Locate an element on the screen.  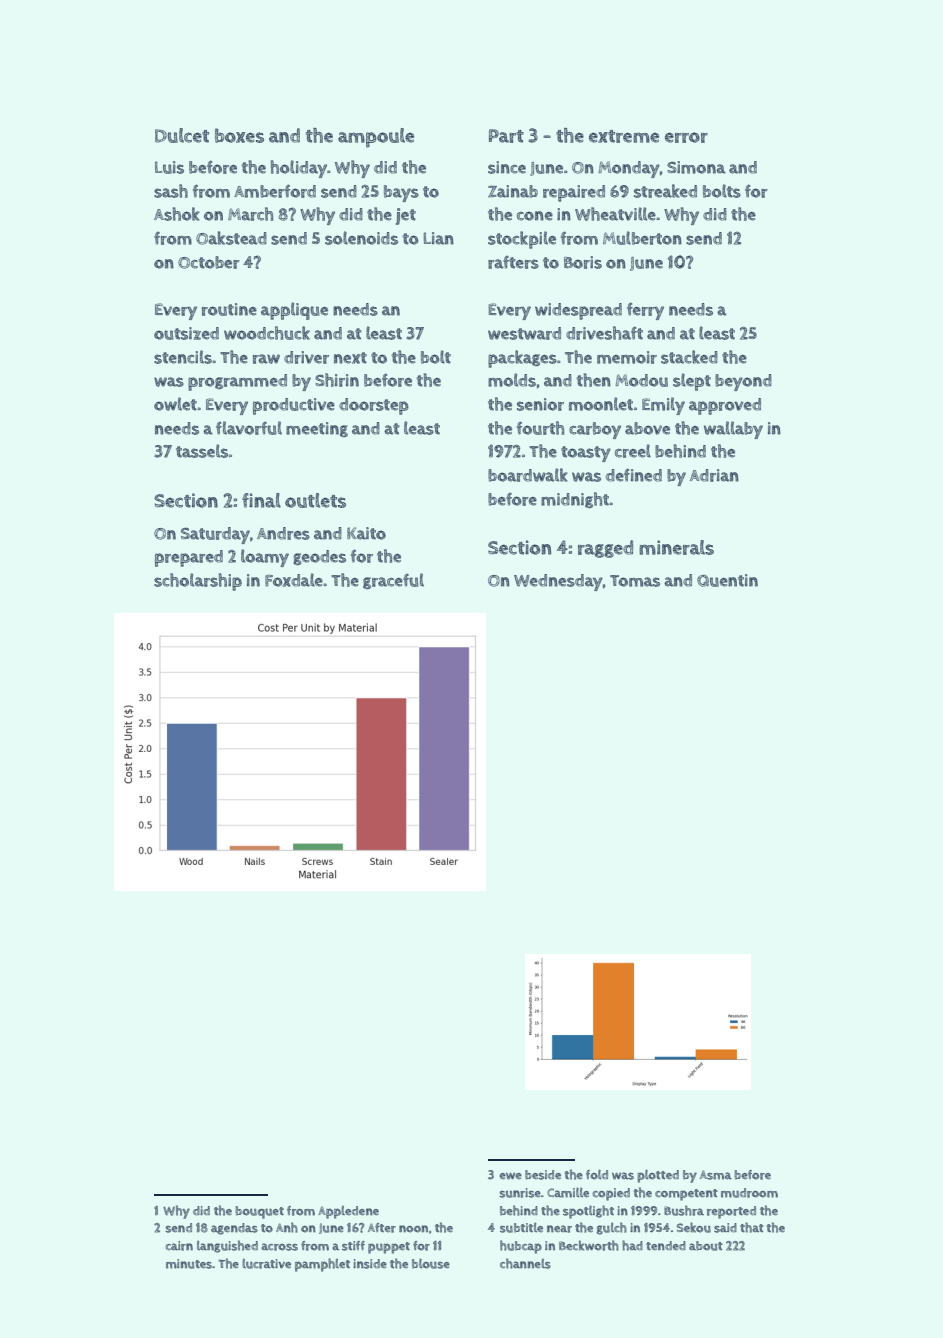
Quentin is located at coordinates (727, 580).
